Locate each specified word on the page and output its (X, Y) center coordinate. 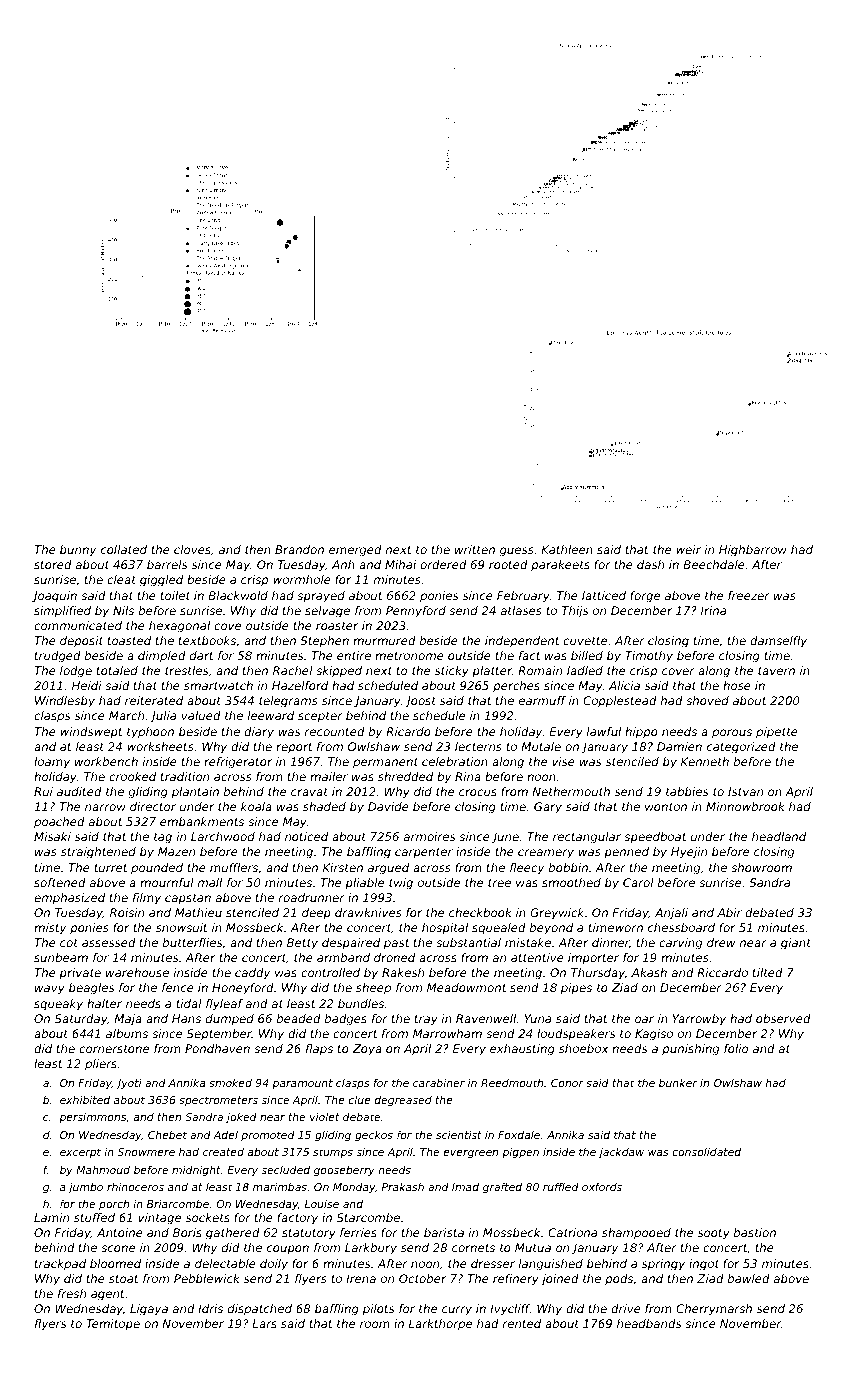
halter (104, 1003)
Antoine (120, 1232)
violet (325, 1117)
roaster (337, 626)
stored (53, 564)
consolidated (706, 1152)
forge (645, 597)
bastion (755, 1232)
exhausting (522, 1050)
